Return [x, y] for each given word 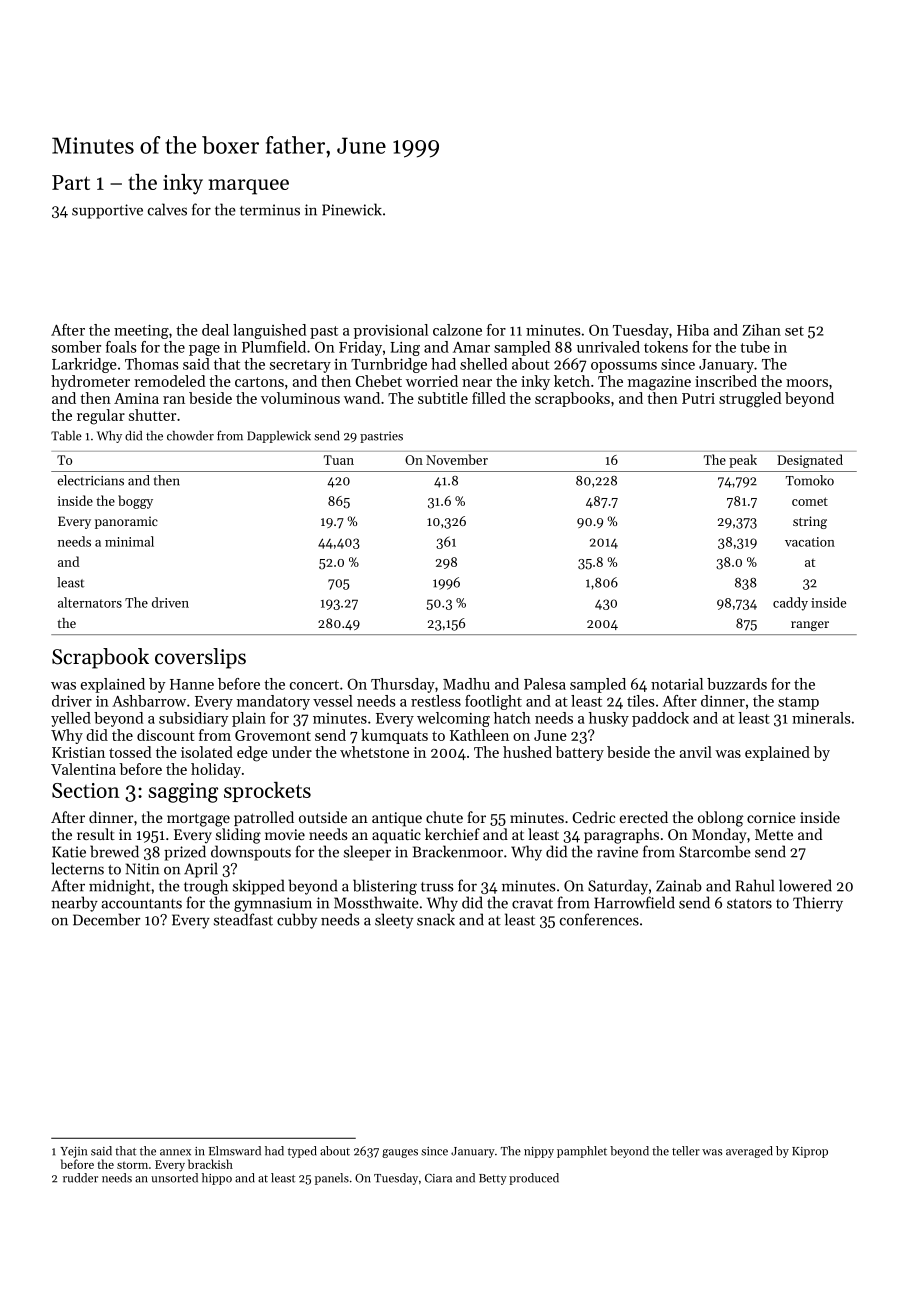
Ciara [438, 1178]
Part [71, 182]
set [794, 331]
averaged [749, 1152]
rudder [80, 1178]
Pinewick [352, 209]
